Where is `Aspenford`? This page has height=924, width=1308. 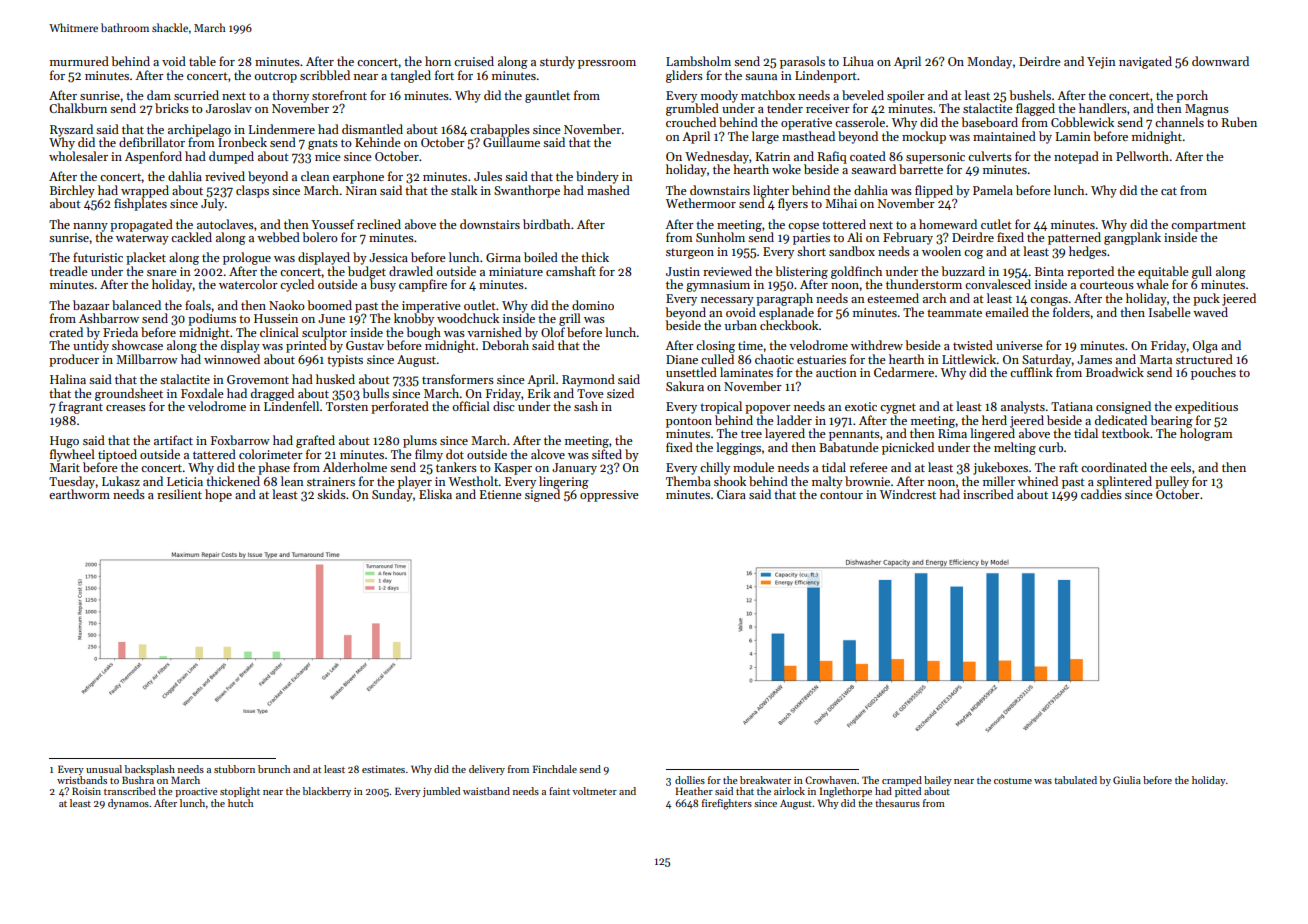 Aspenford is located at coordinates (153, 157).
